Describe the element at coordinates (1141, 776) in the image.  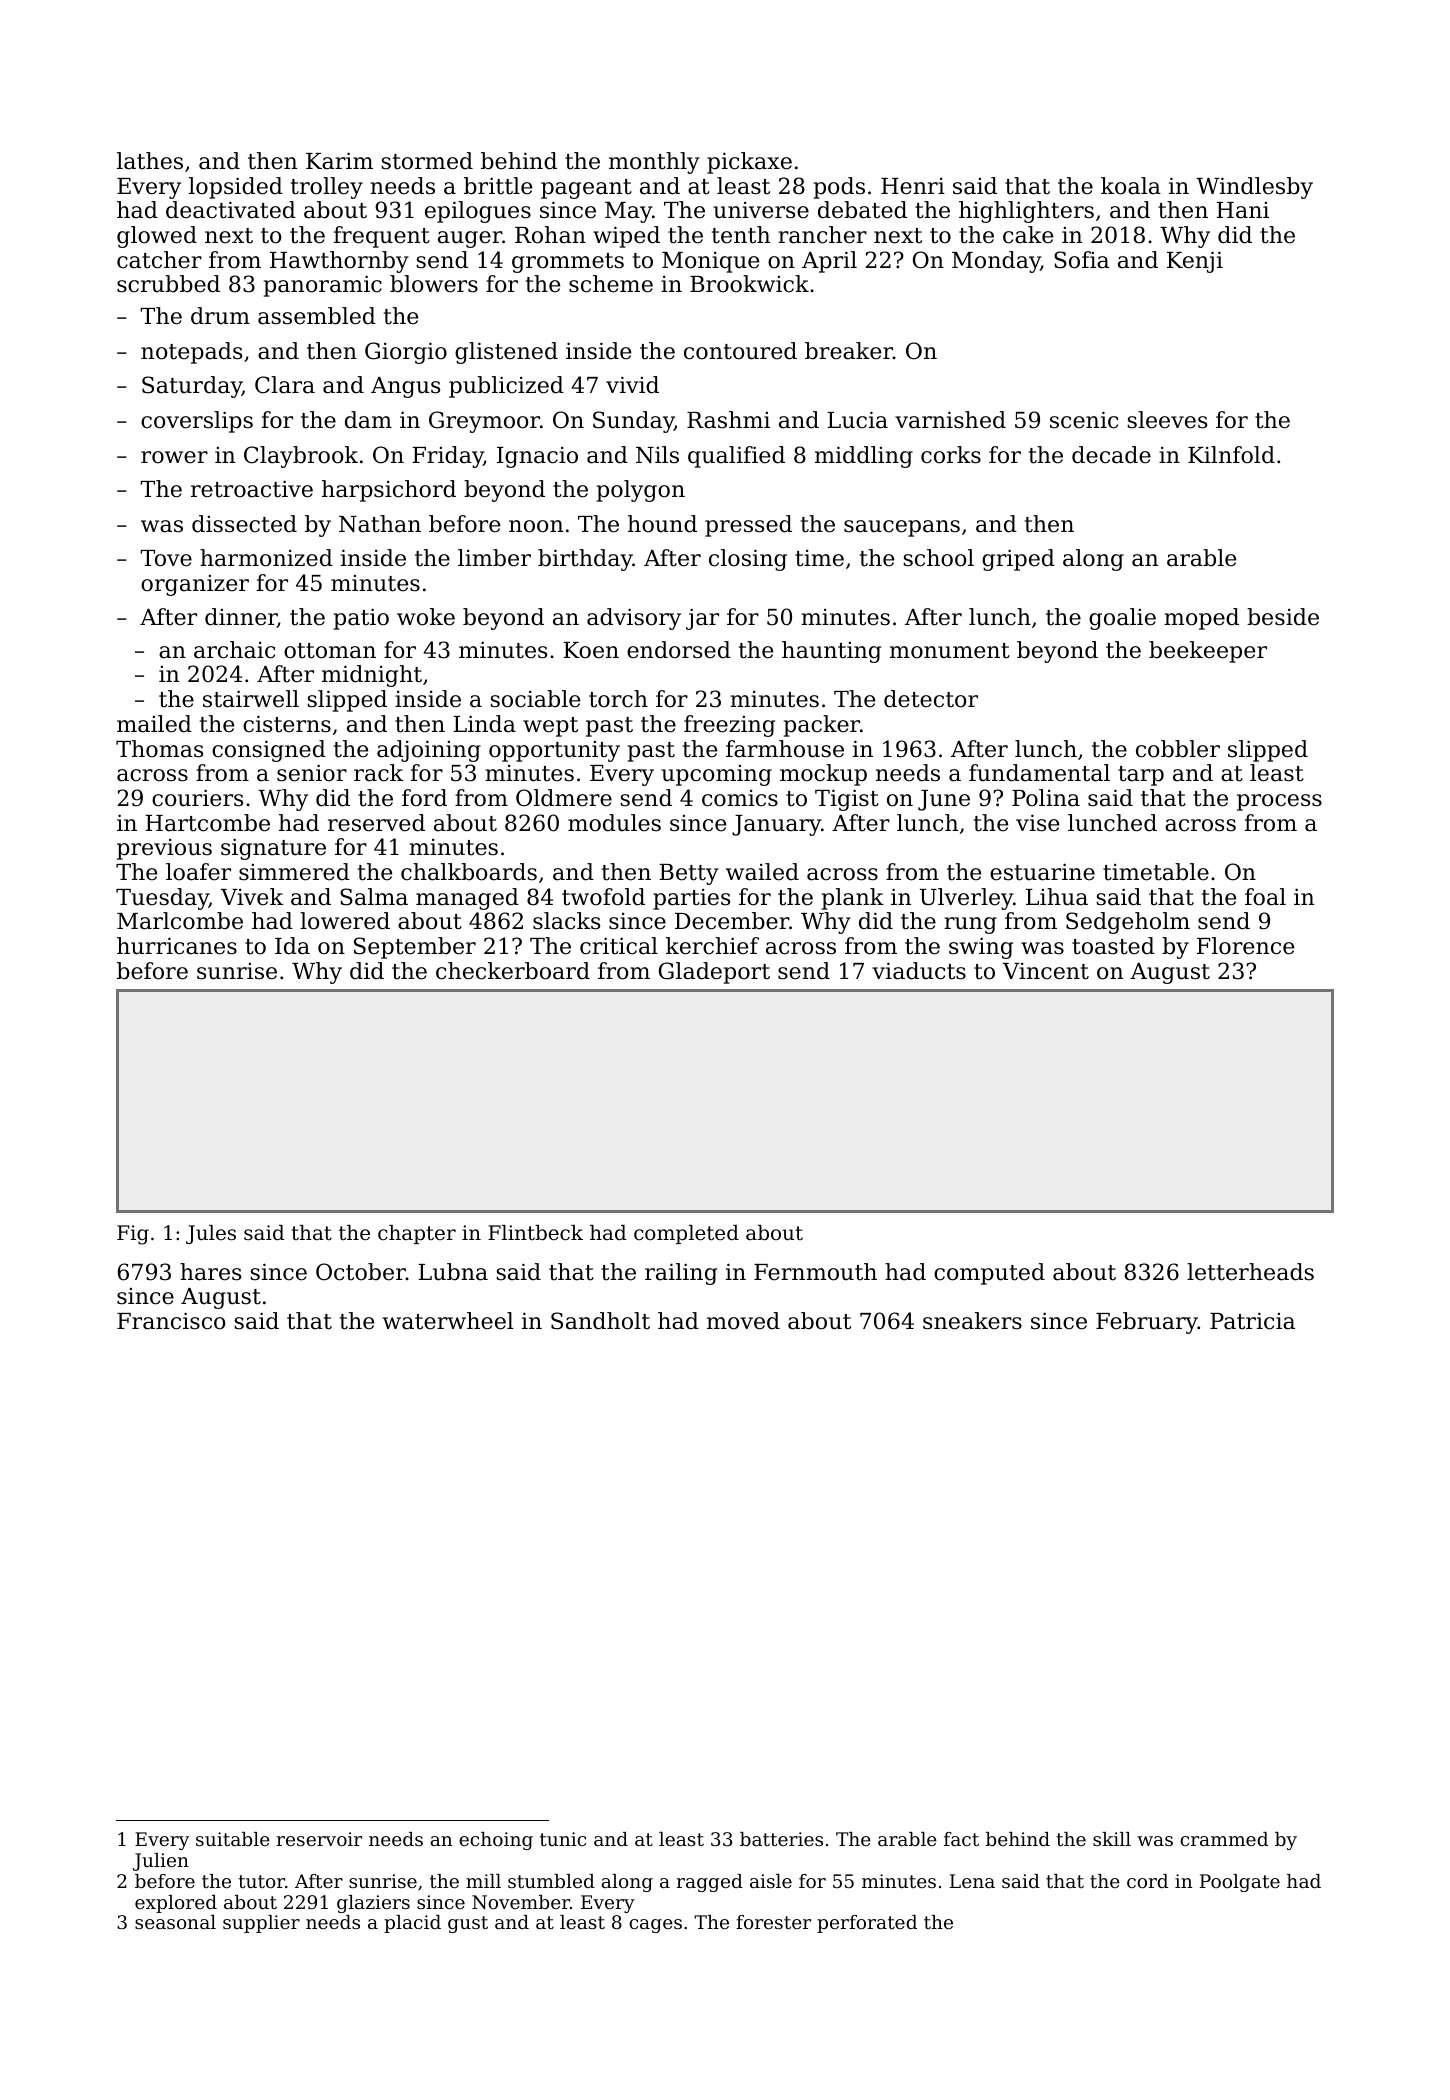
I see `tarp` at that location.
